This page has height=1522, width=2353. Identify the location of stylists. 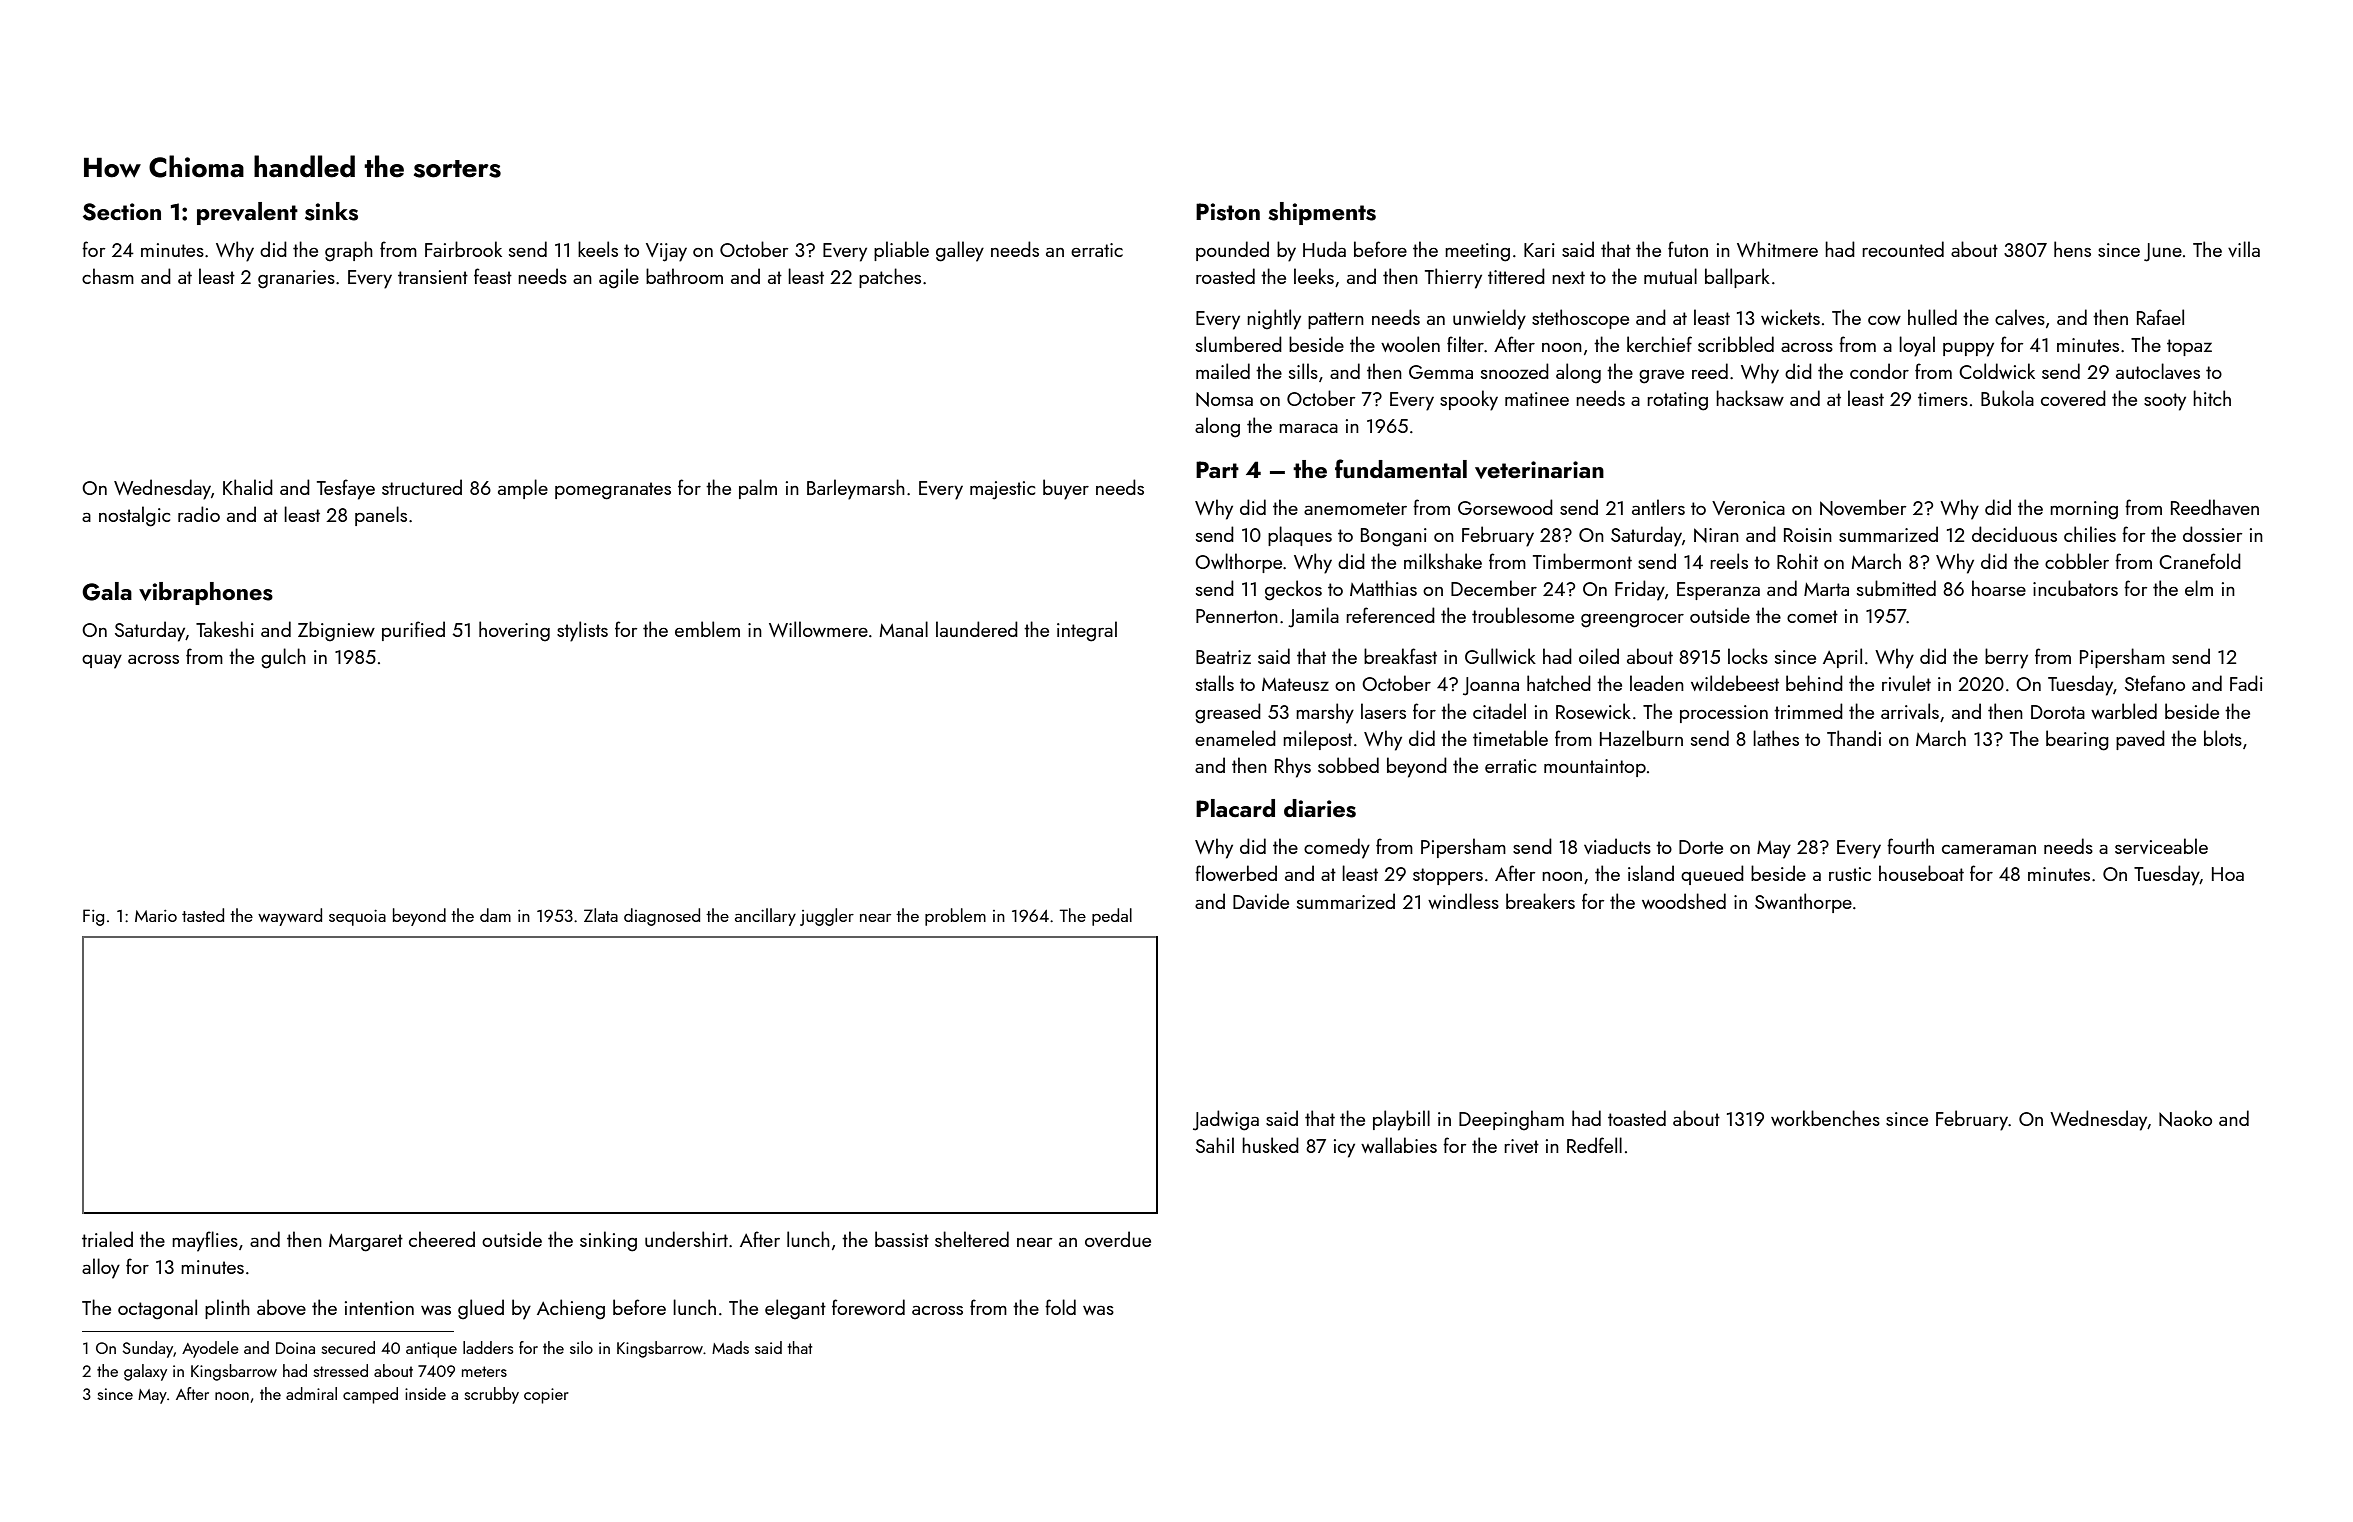
(582, 631).
